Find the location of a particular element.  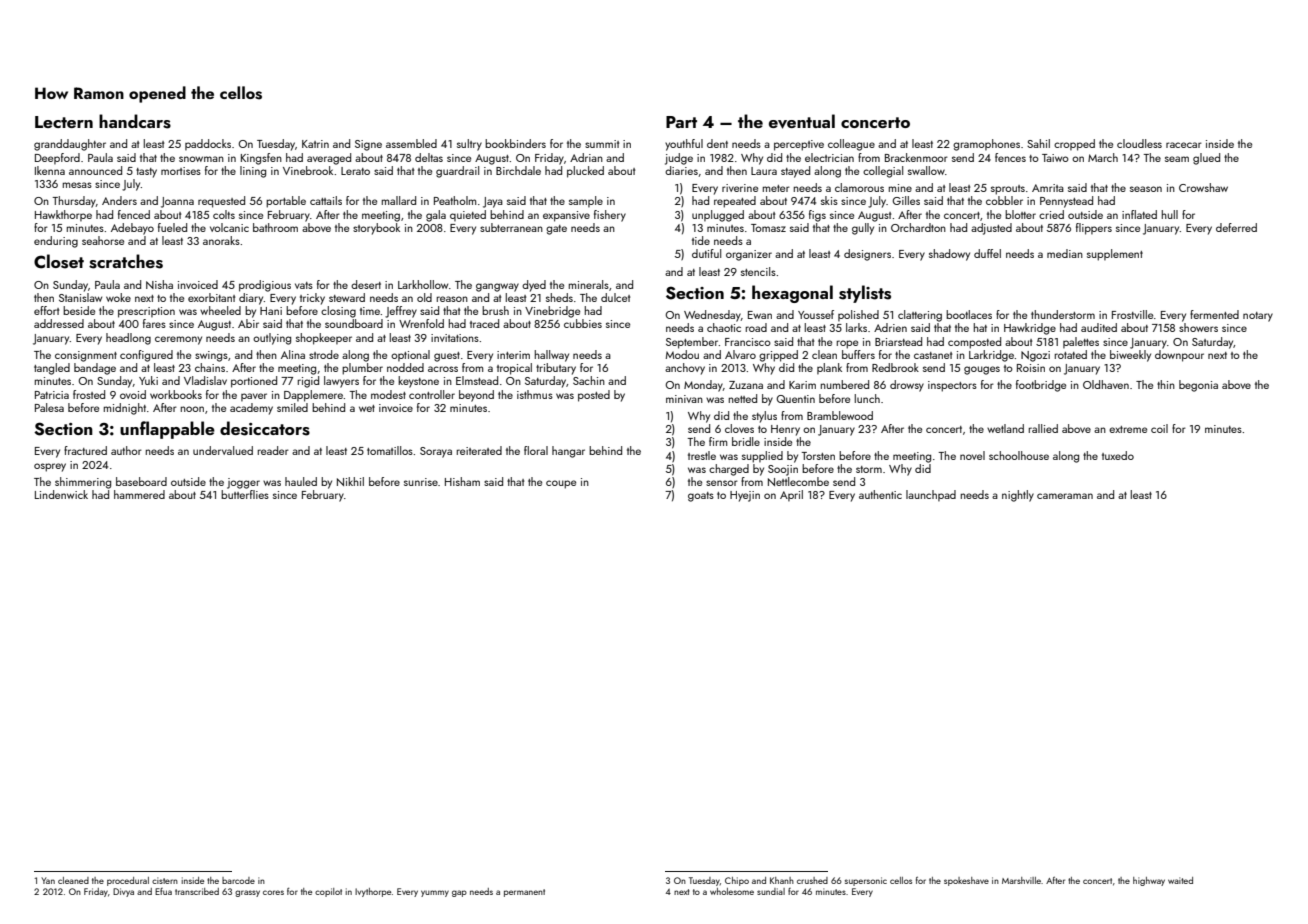

Ivythorpe is located at coordinates (373, 892).
